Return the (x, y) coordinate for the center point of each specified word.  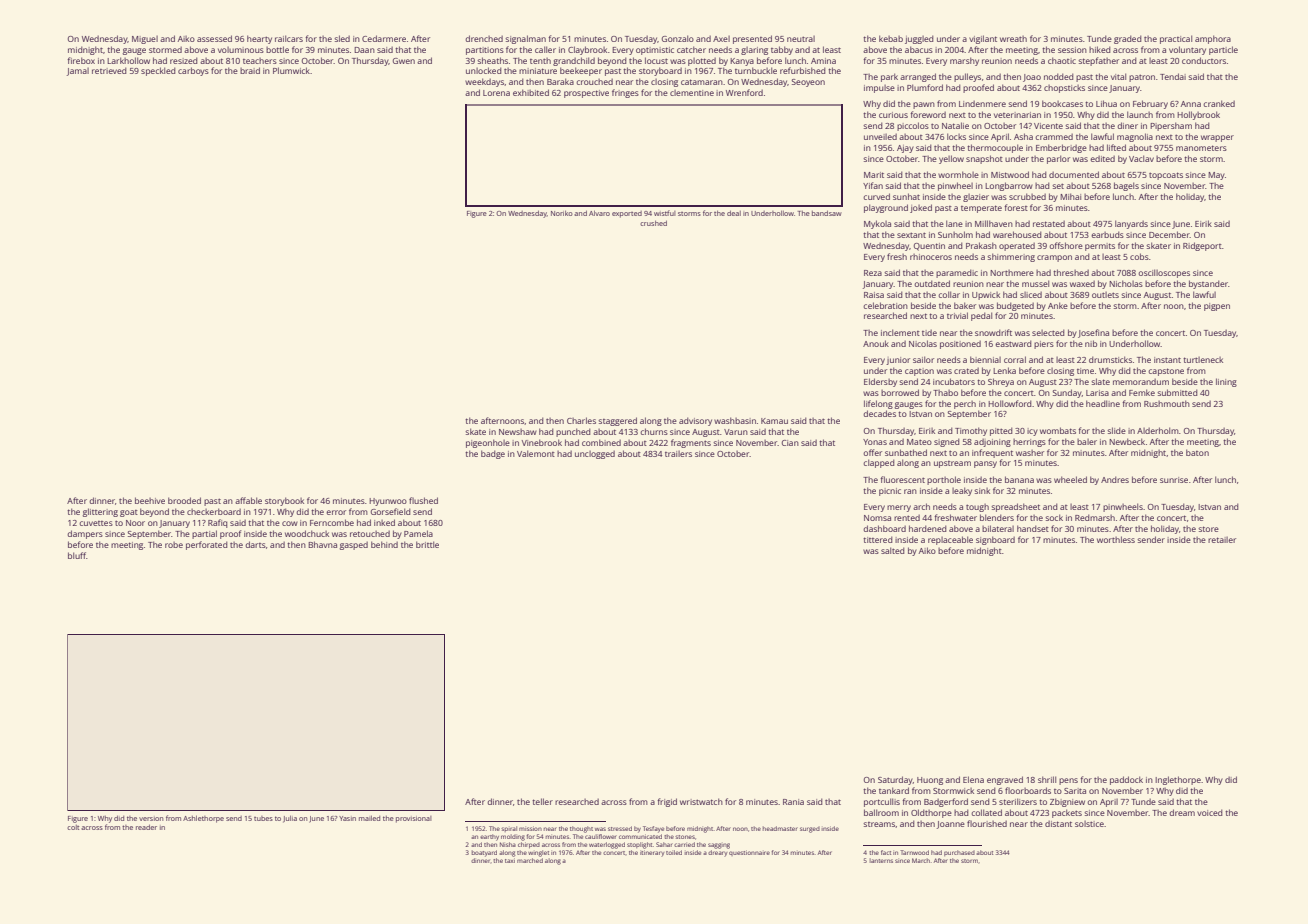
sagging (719, 846)
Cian (790, 443)
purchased (959, 853)
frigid (667, 802)
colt (73, 827)
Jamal (78, 72)
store (1208, 529)
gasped (354, 545)
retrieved (109, 70)
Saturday (895, 780)
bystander (1208, 284)
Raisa (874, 295)
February (1150, 104)
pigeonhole (488, 443)
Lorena (496, 93)
